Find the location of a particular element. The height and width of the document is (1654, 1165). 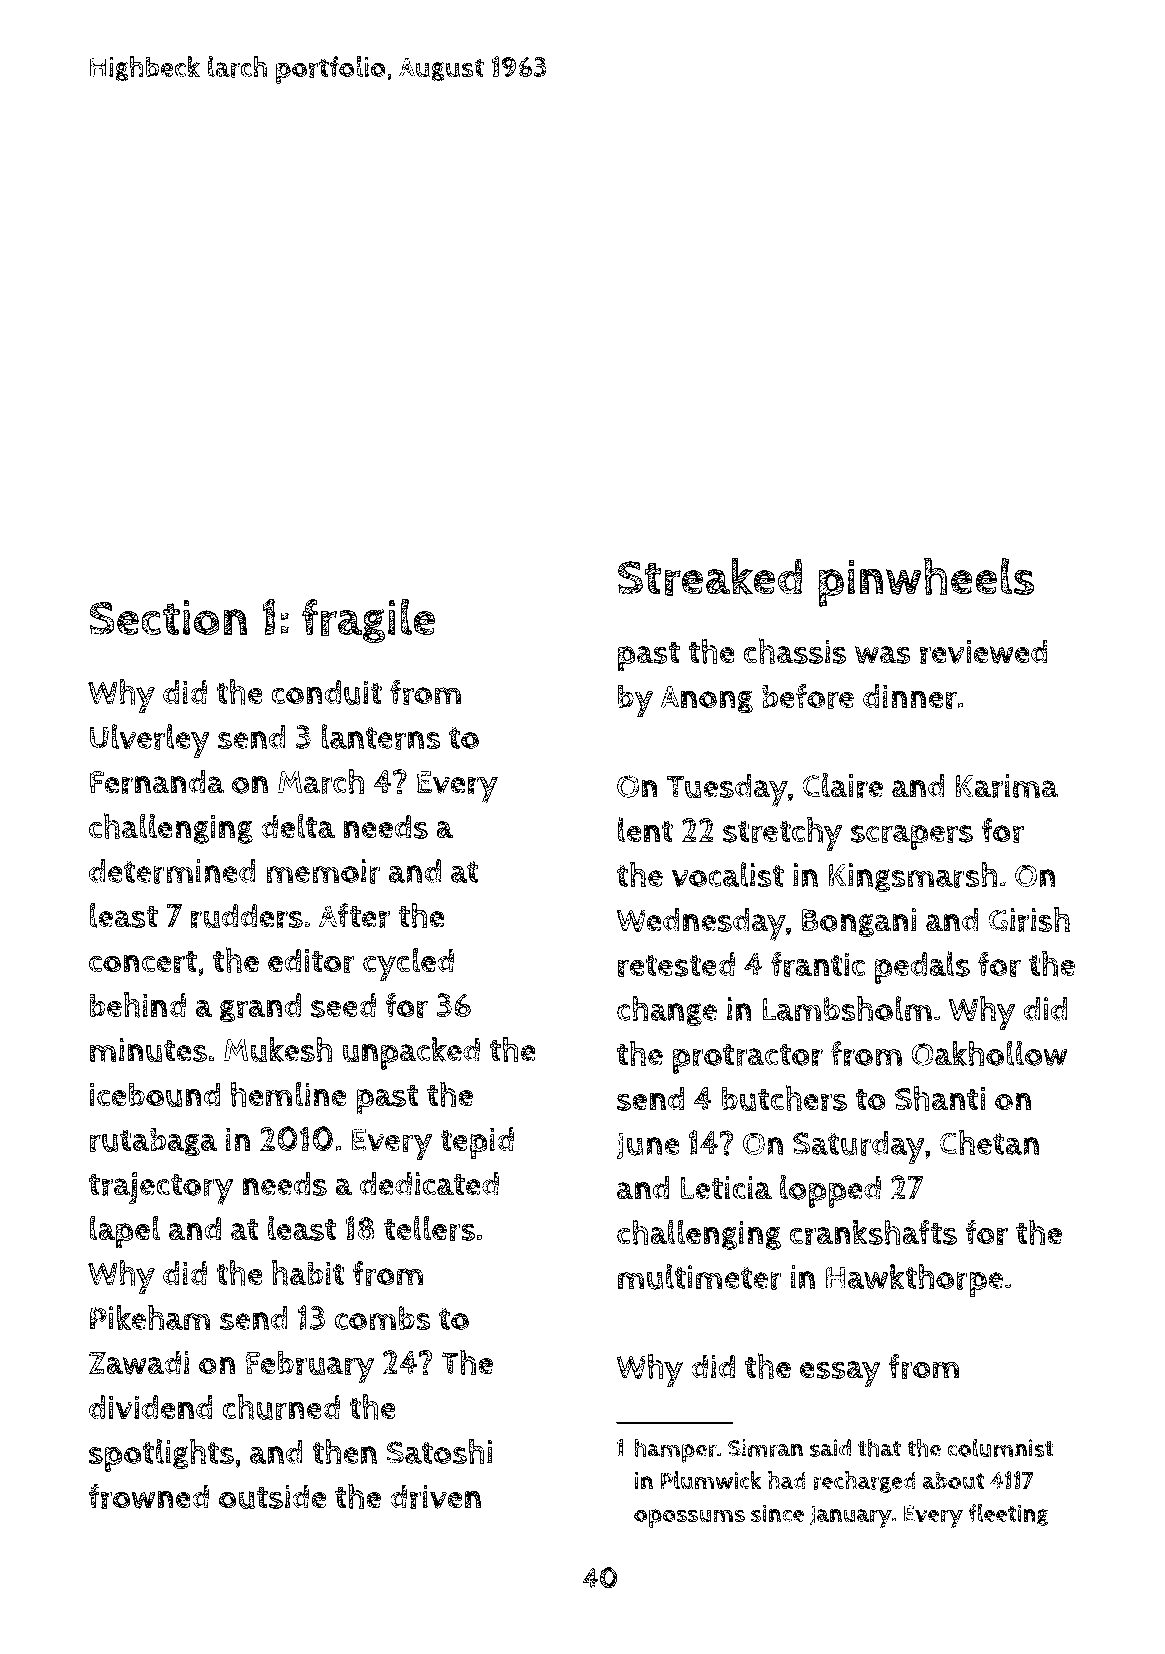

Section is located at coordinates (168, 618).
